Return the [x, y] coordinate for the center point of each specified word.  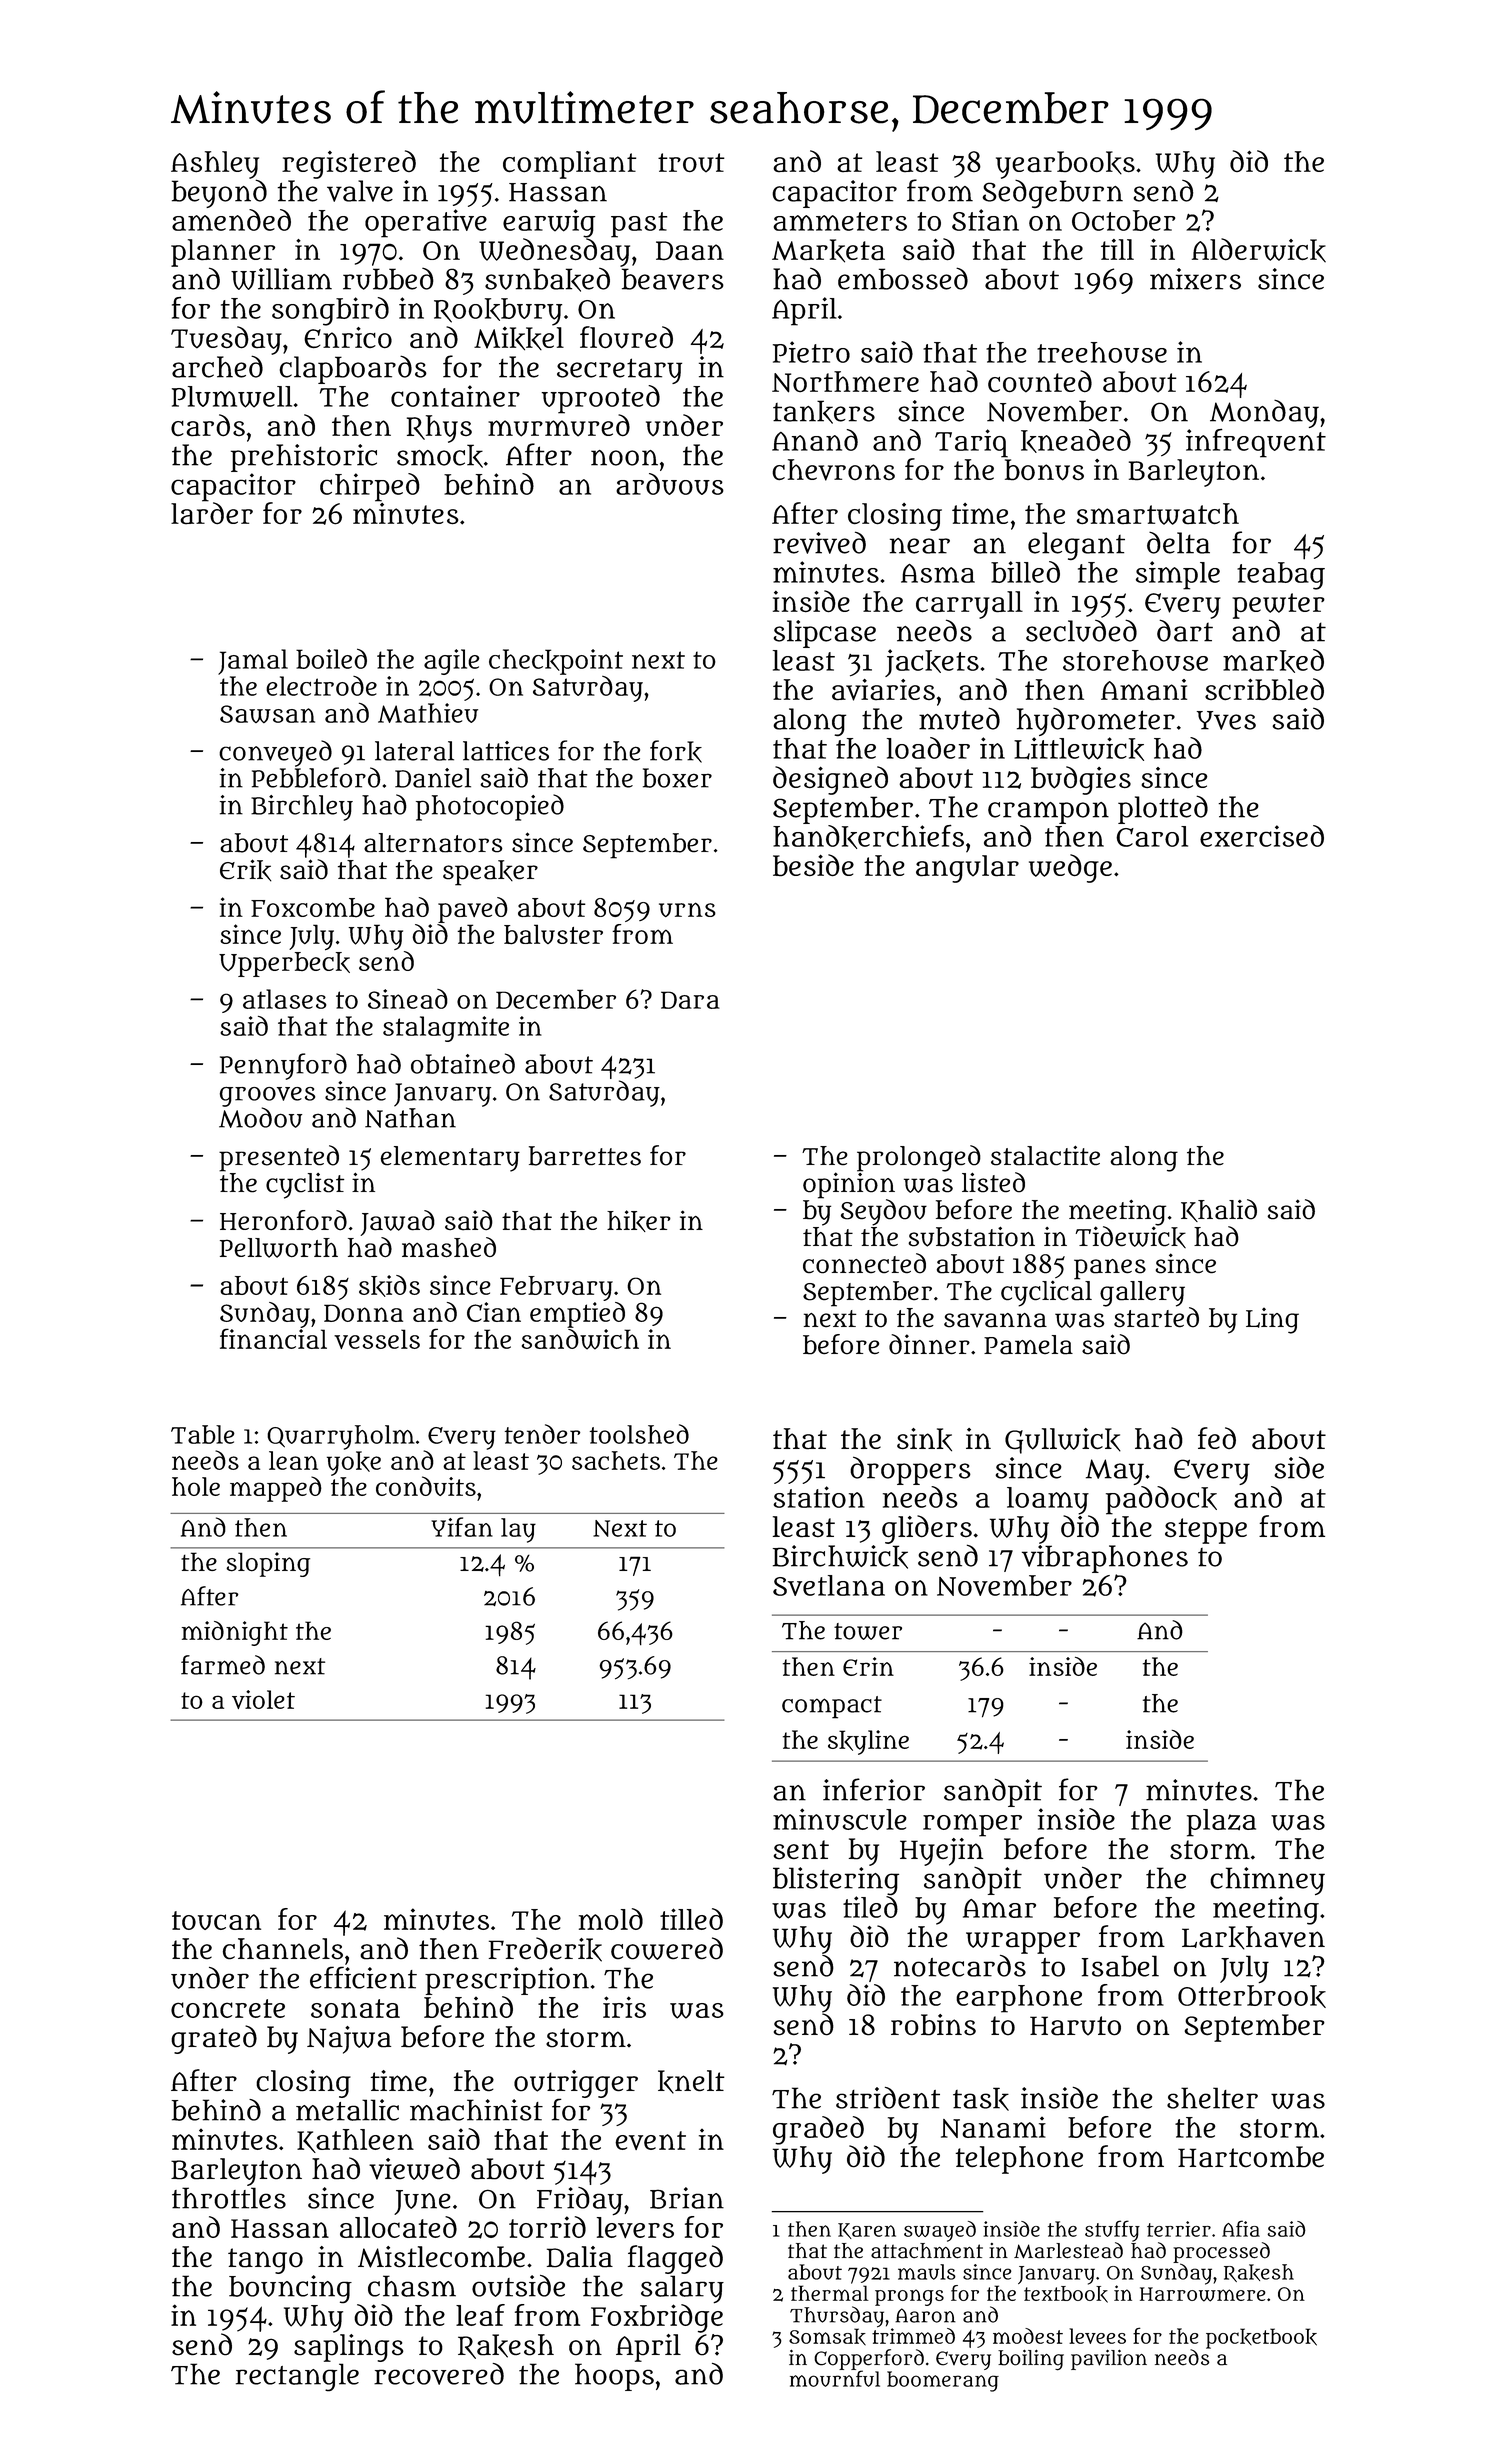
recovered [439, 2374]
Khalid [1219, 1210]
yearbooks [1065, 165]
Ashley [215, 165]
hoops [614, 2377]
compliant [569, 165]
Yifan [462, 1527]
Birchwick [840, 1557]
